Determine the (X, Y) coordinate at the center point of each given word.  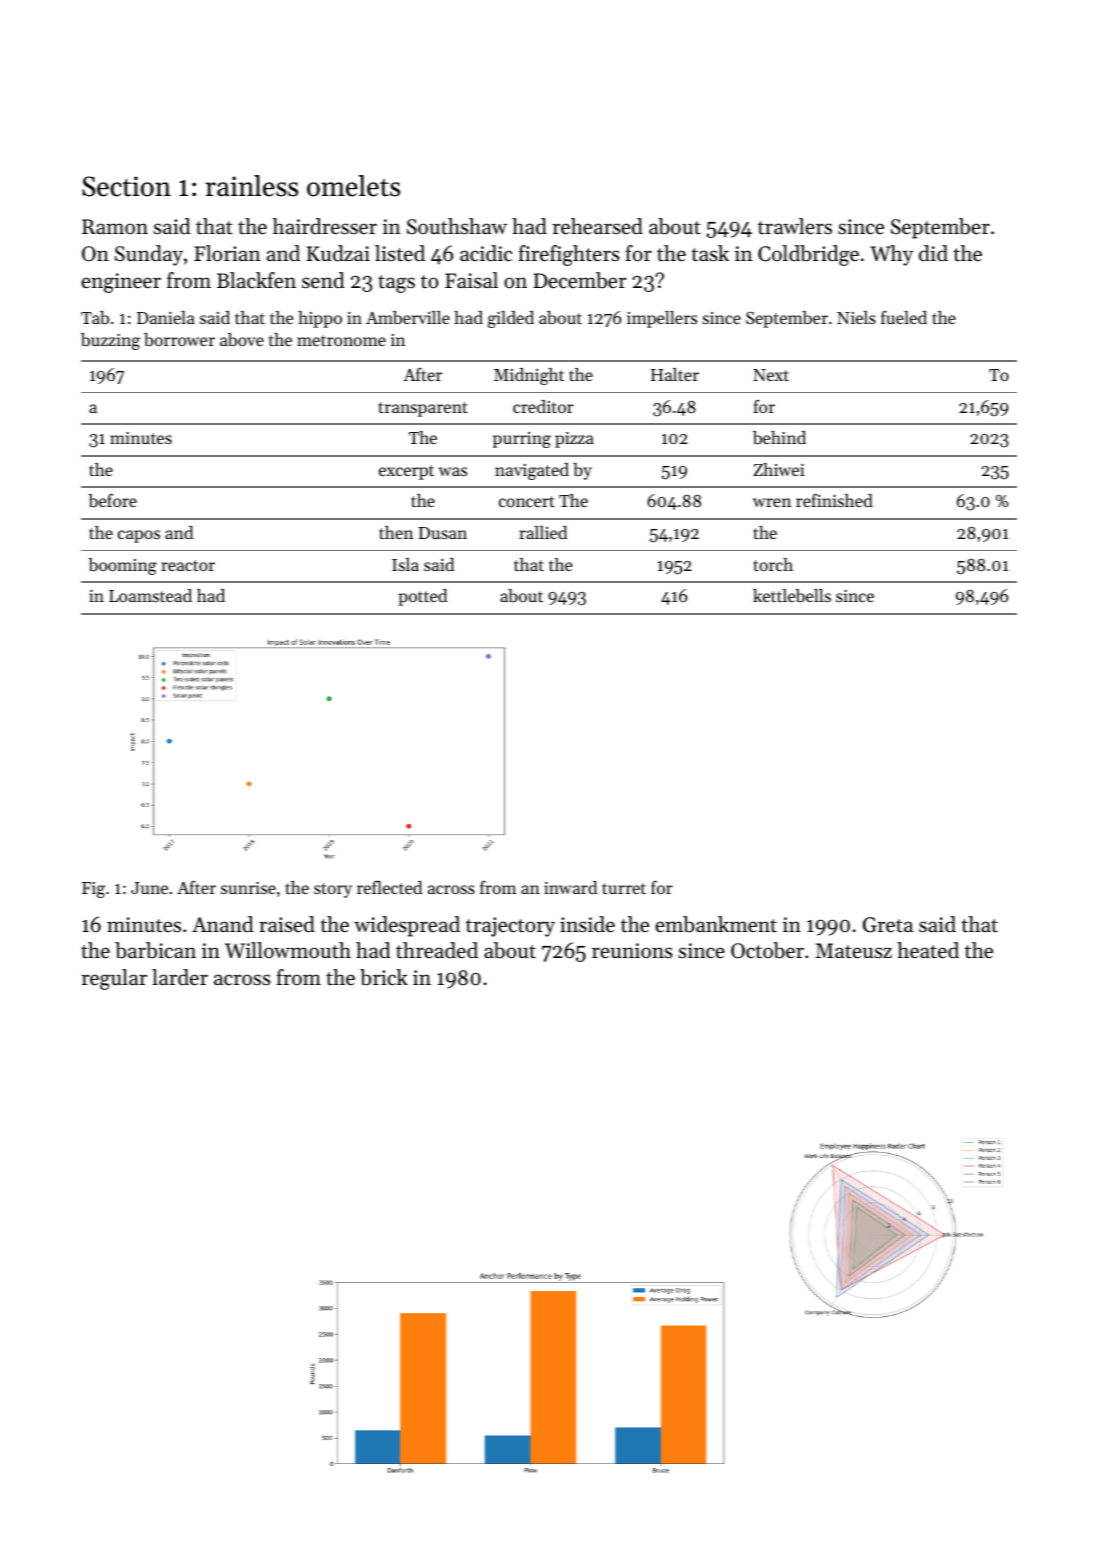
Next (771, 375)
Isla (405, 564)
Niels (856, 317)
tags (396, 284)
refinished (834, 500)
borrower (179, 339)
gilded (511, 319)
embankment (716, 924)
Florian (227, 253)
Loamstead (150, 595)
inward (570, 887)
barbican (155, 950)
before (112, 500)
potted (422, 597)
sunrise (248, 888)
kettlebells (792, 595)
